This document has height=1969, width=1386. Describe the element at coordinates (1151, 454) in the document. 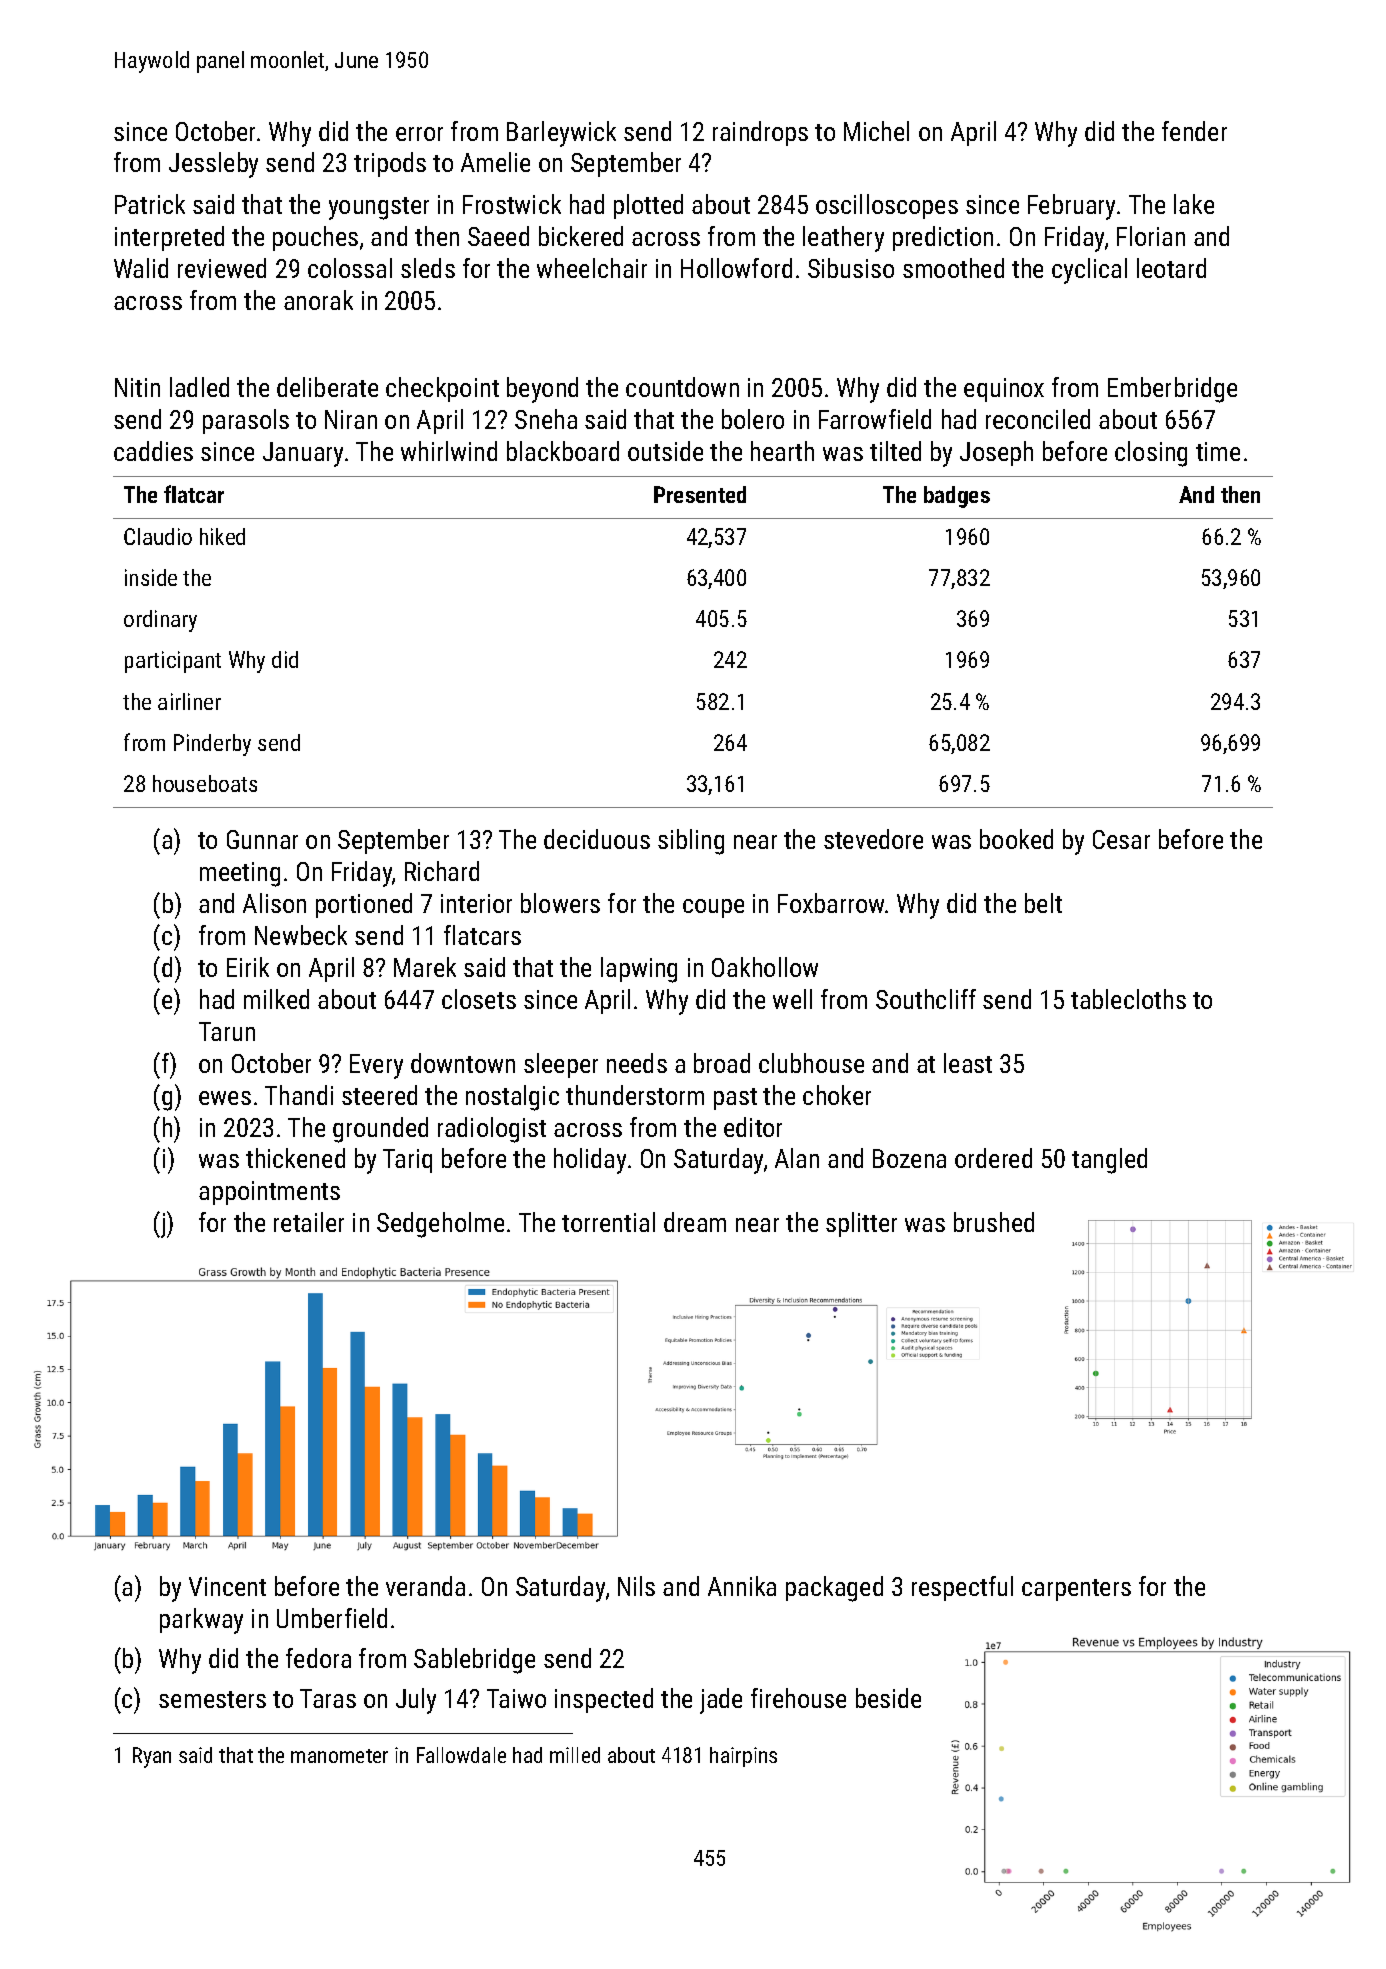

I see `closing` at that location.
